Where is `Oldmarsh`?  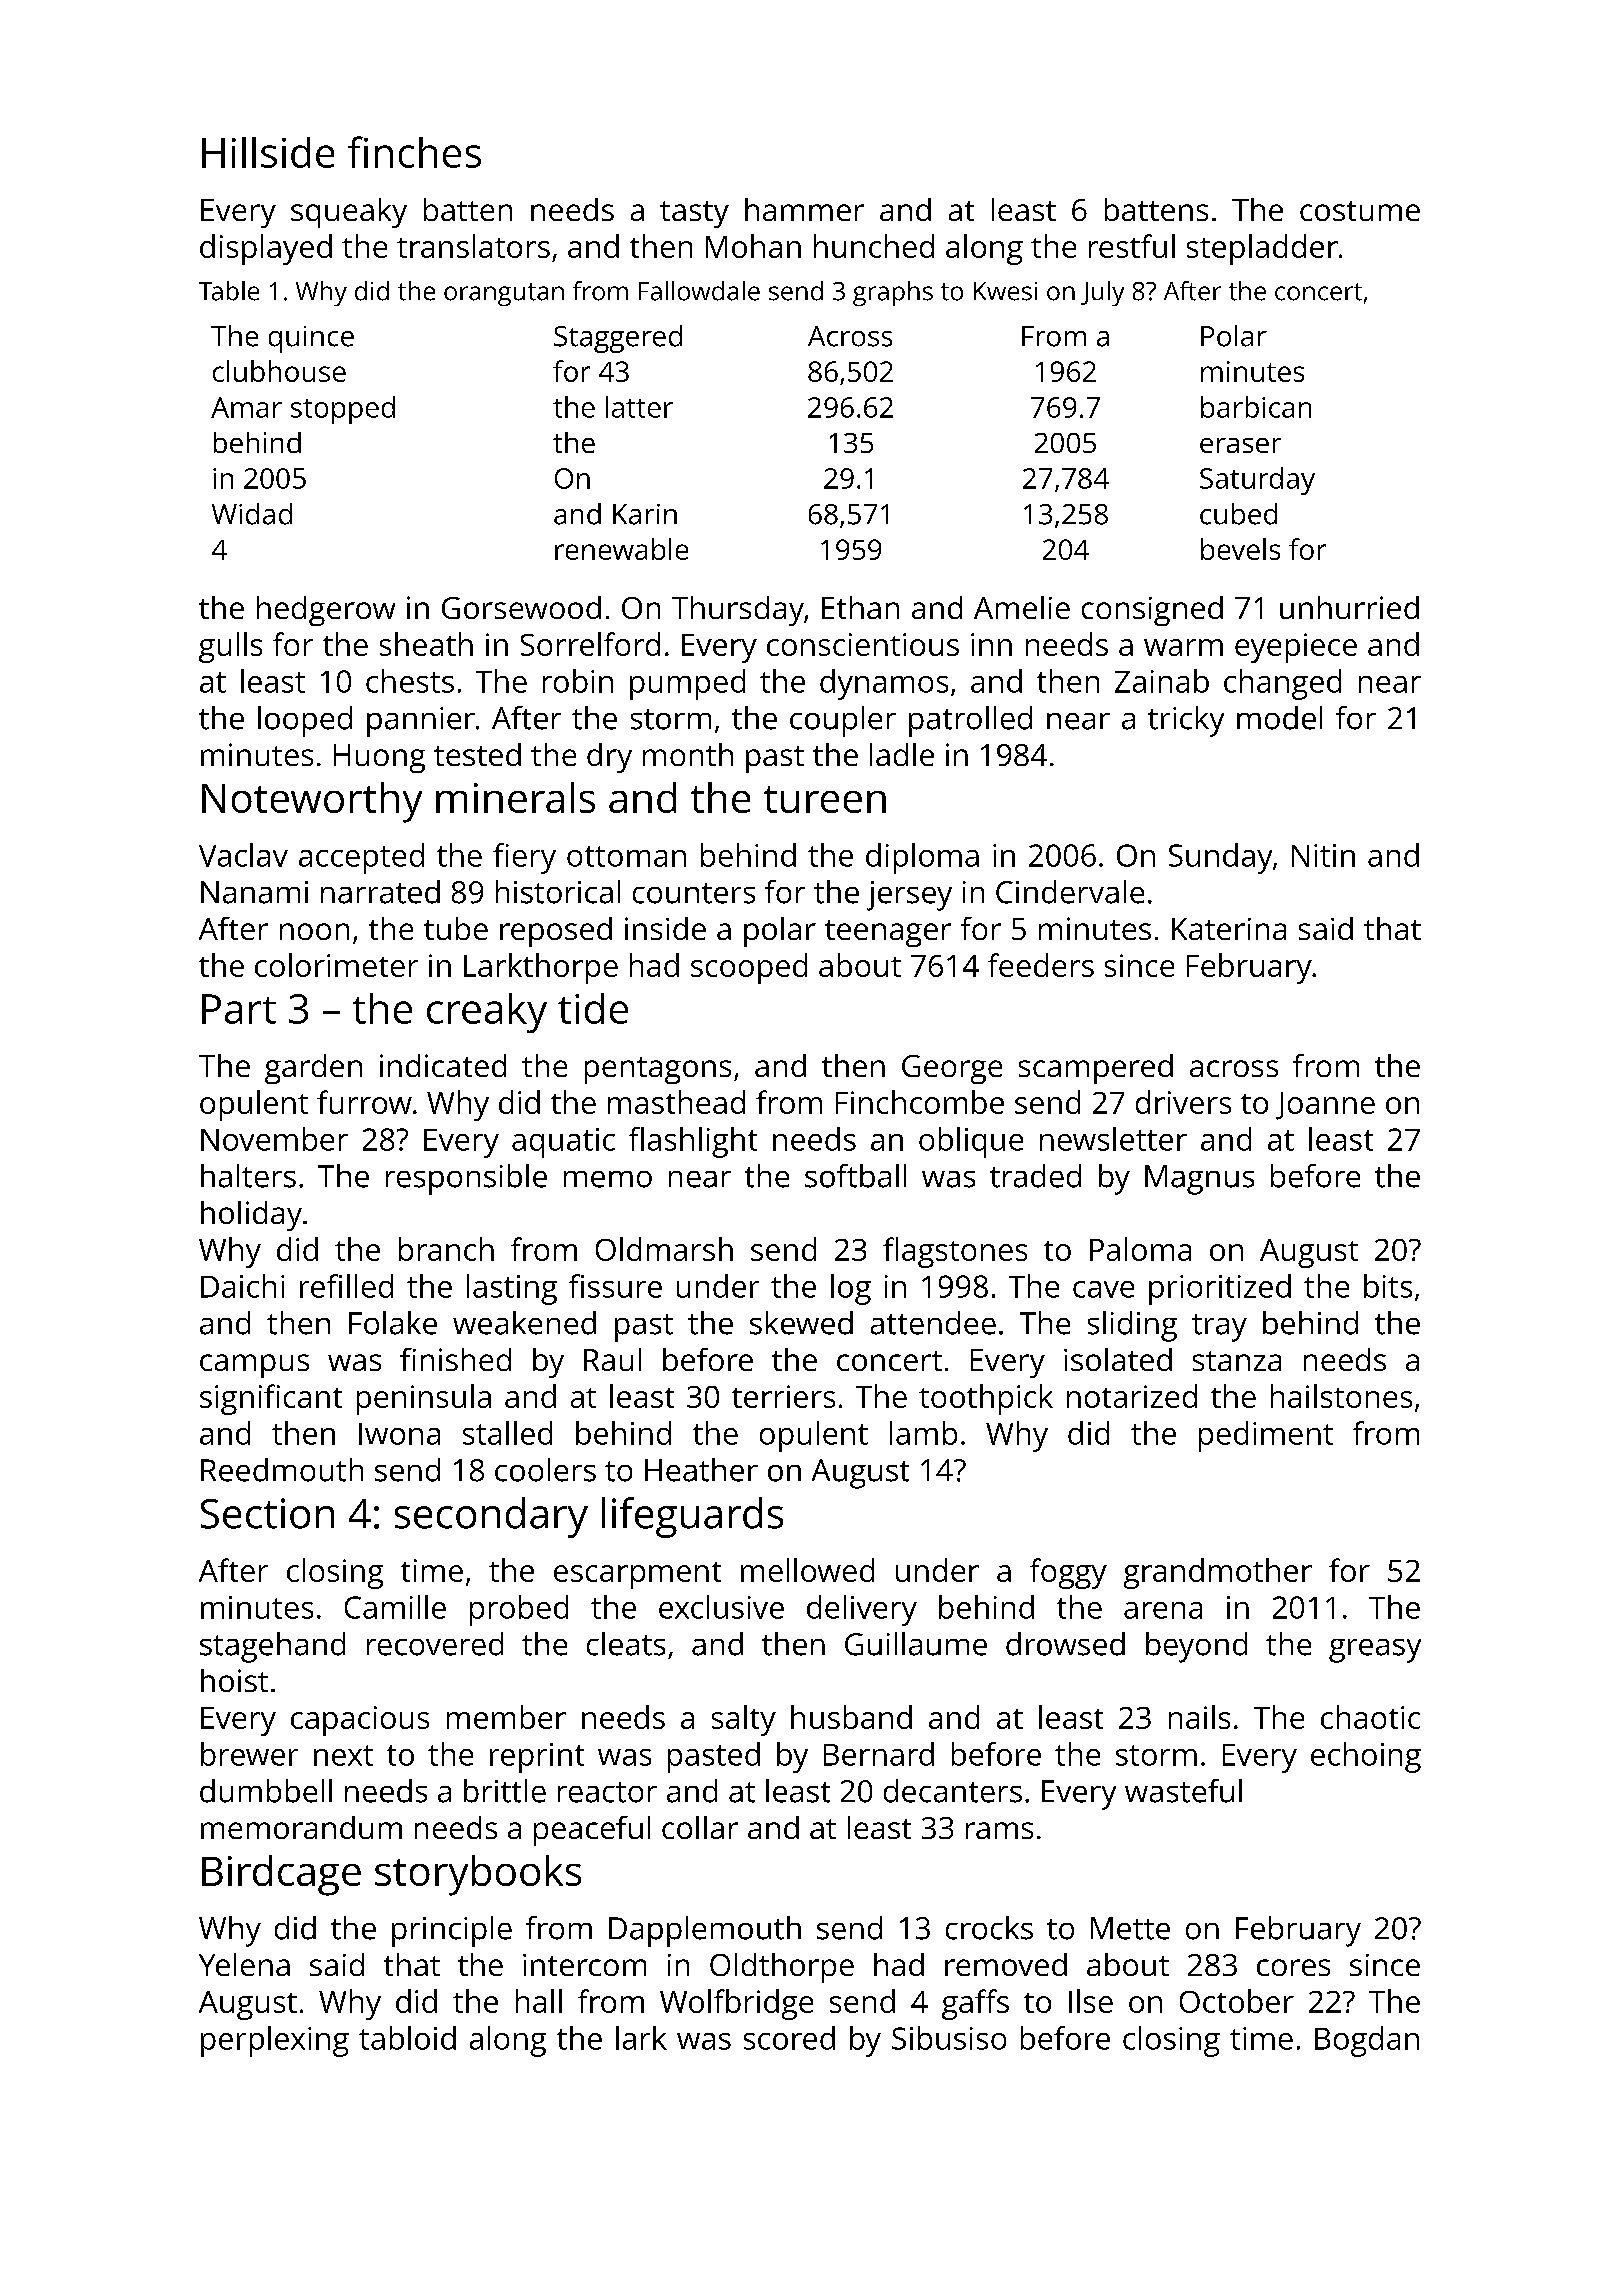 Oldmarsh is located at coordinates (664, 1249).
